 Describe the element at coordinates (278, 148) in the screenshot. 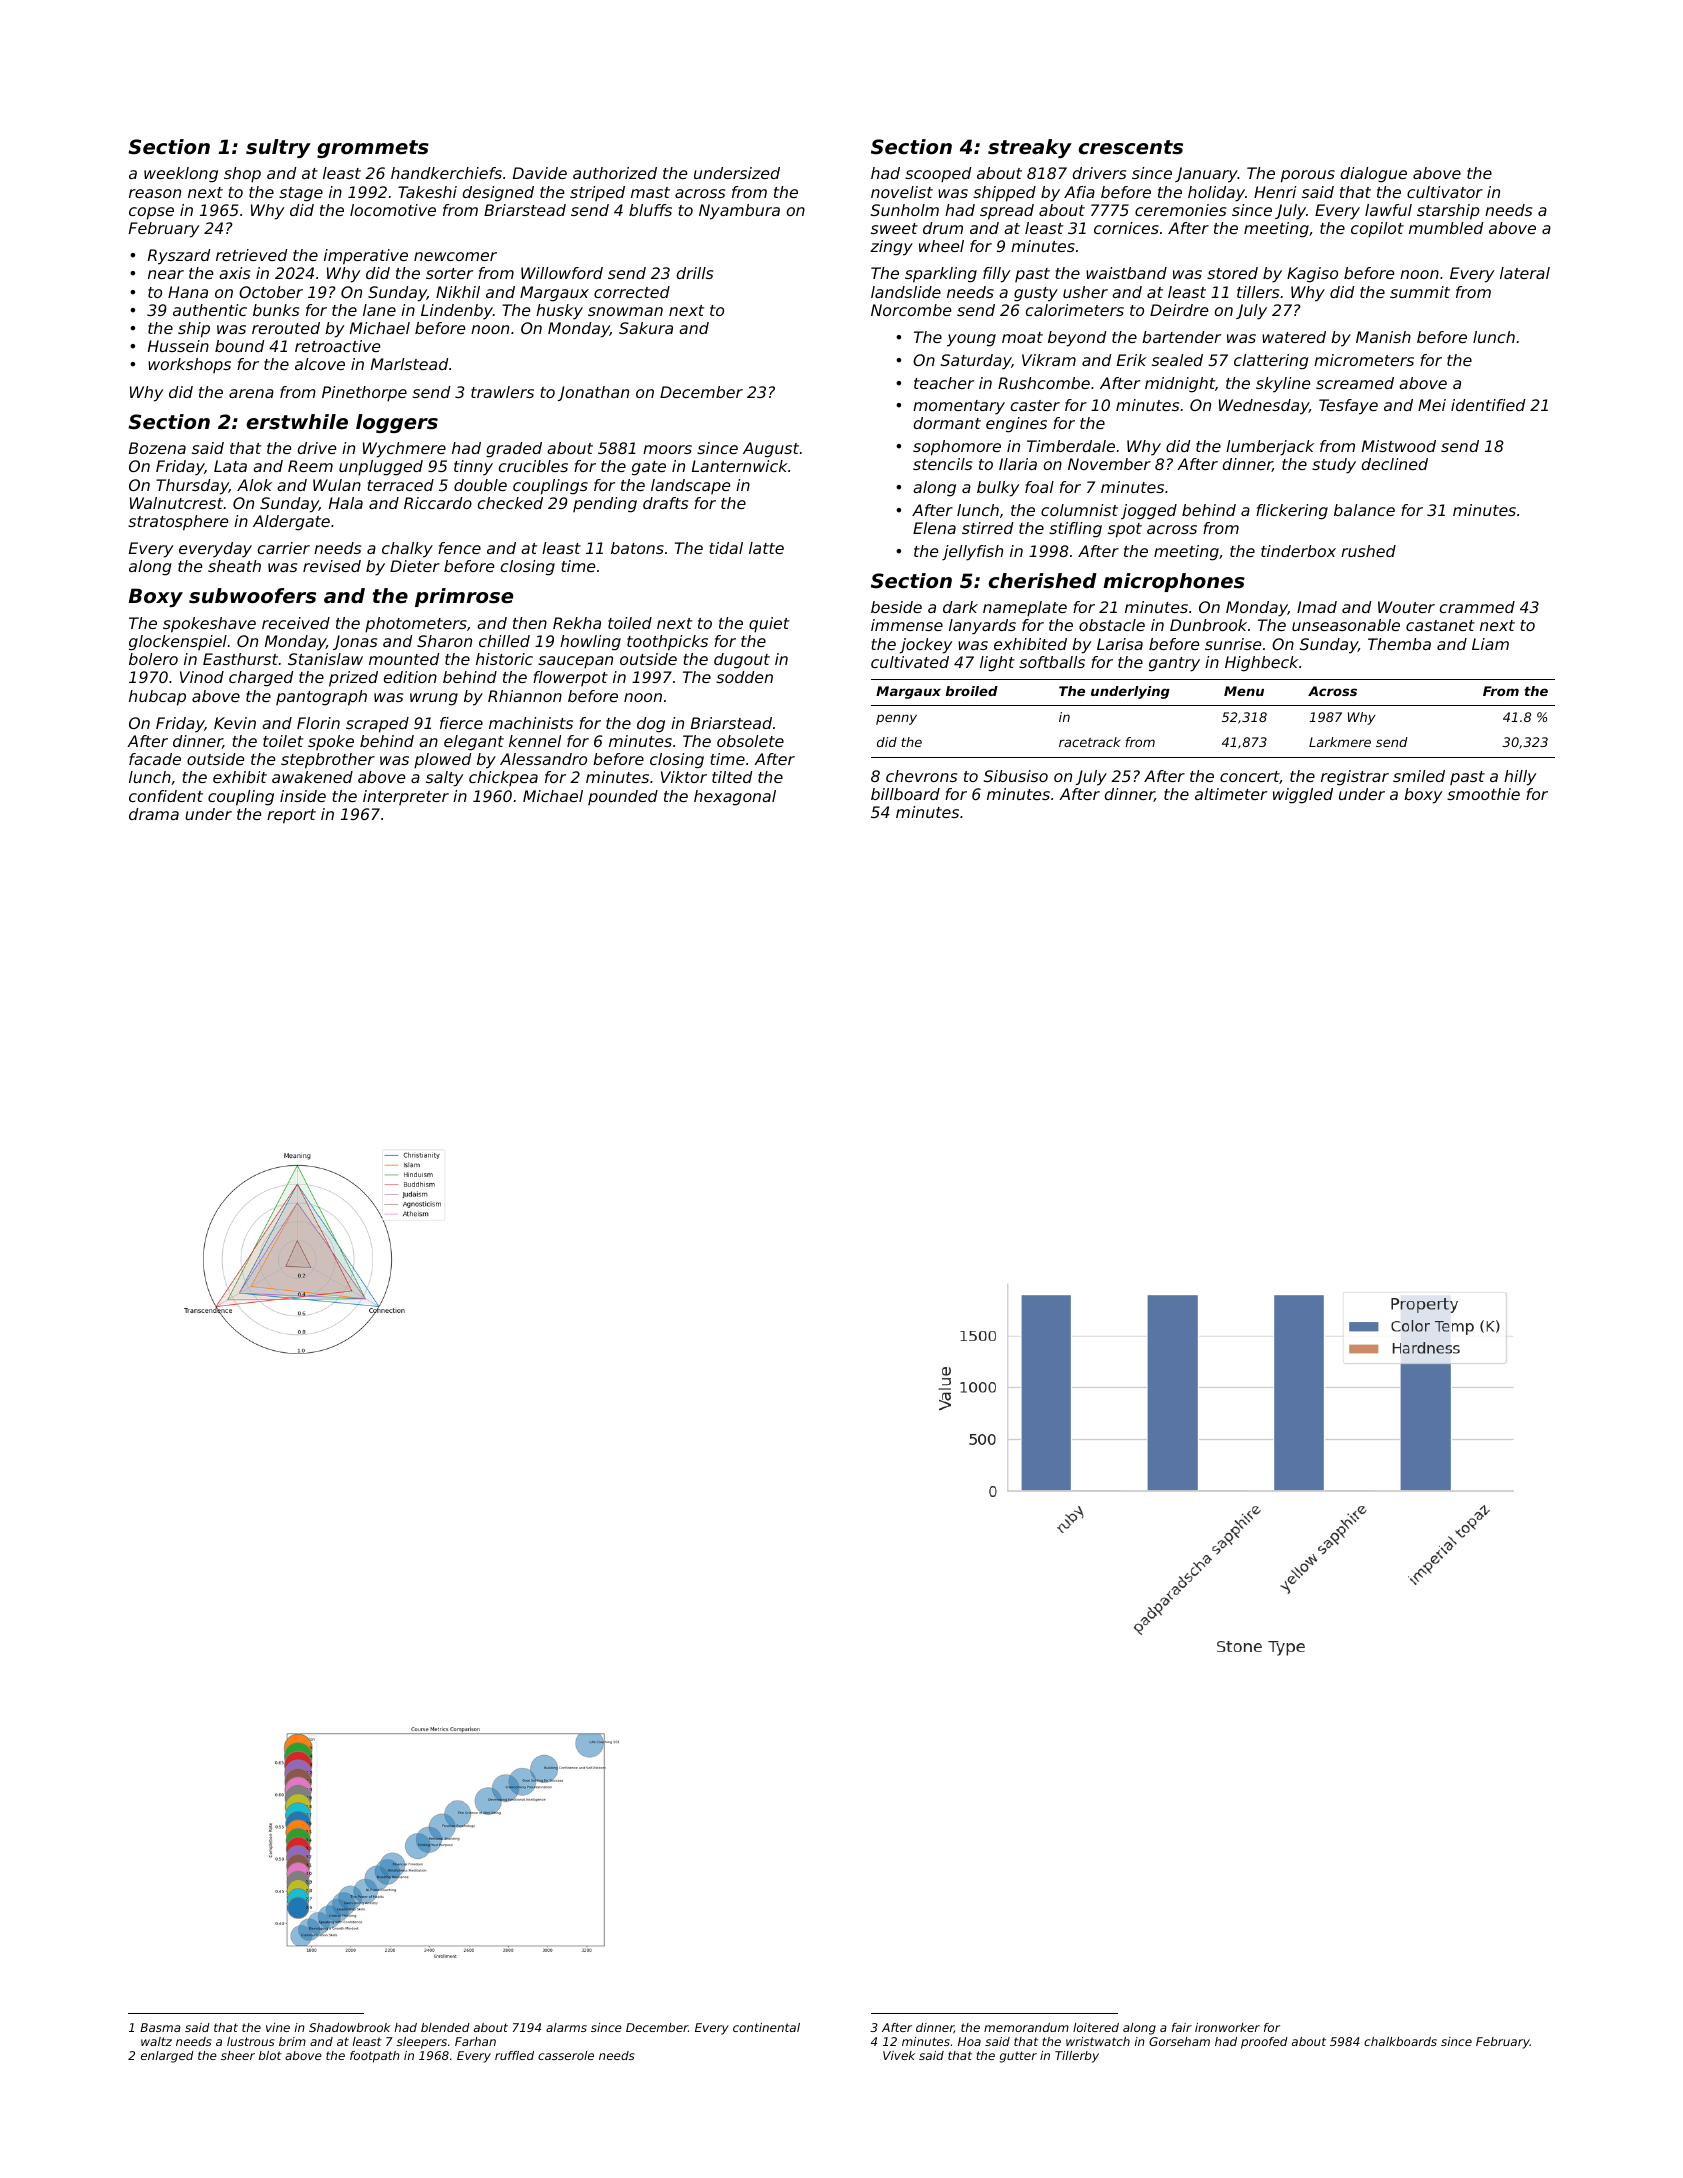

I see `sultry` at that location.
